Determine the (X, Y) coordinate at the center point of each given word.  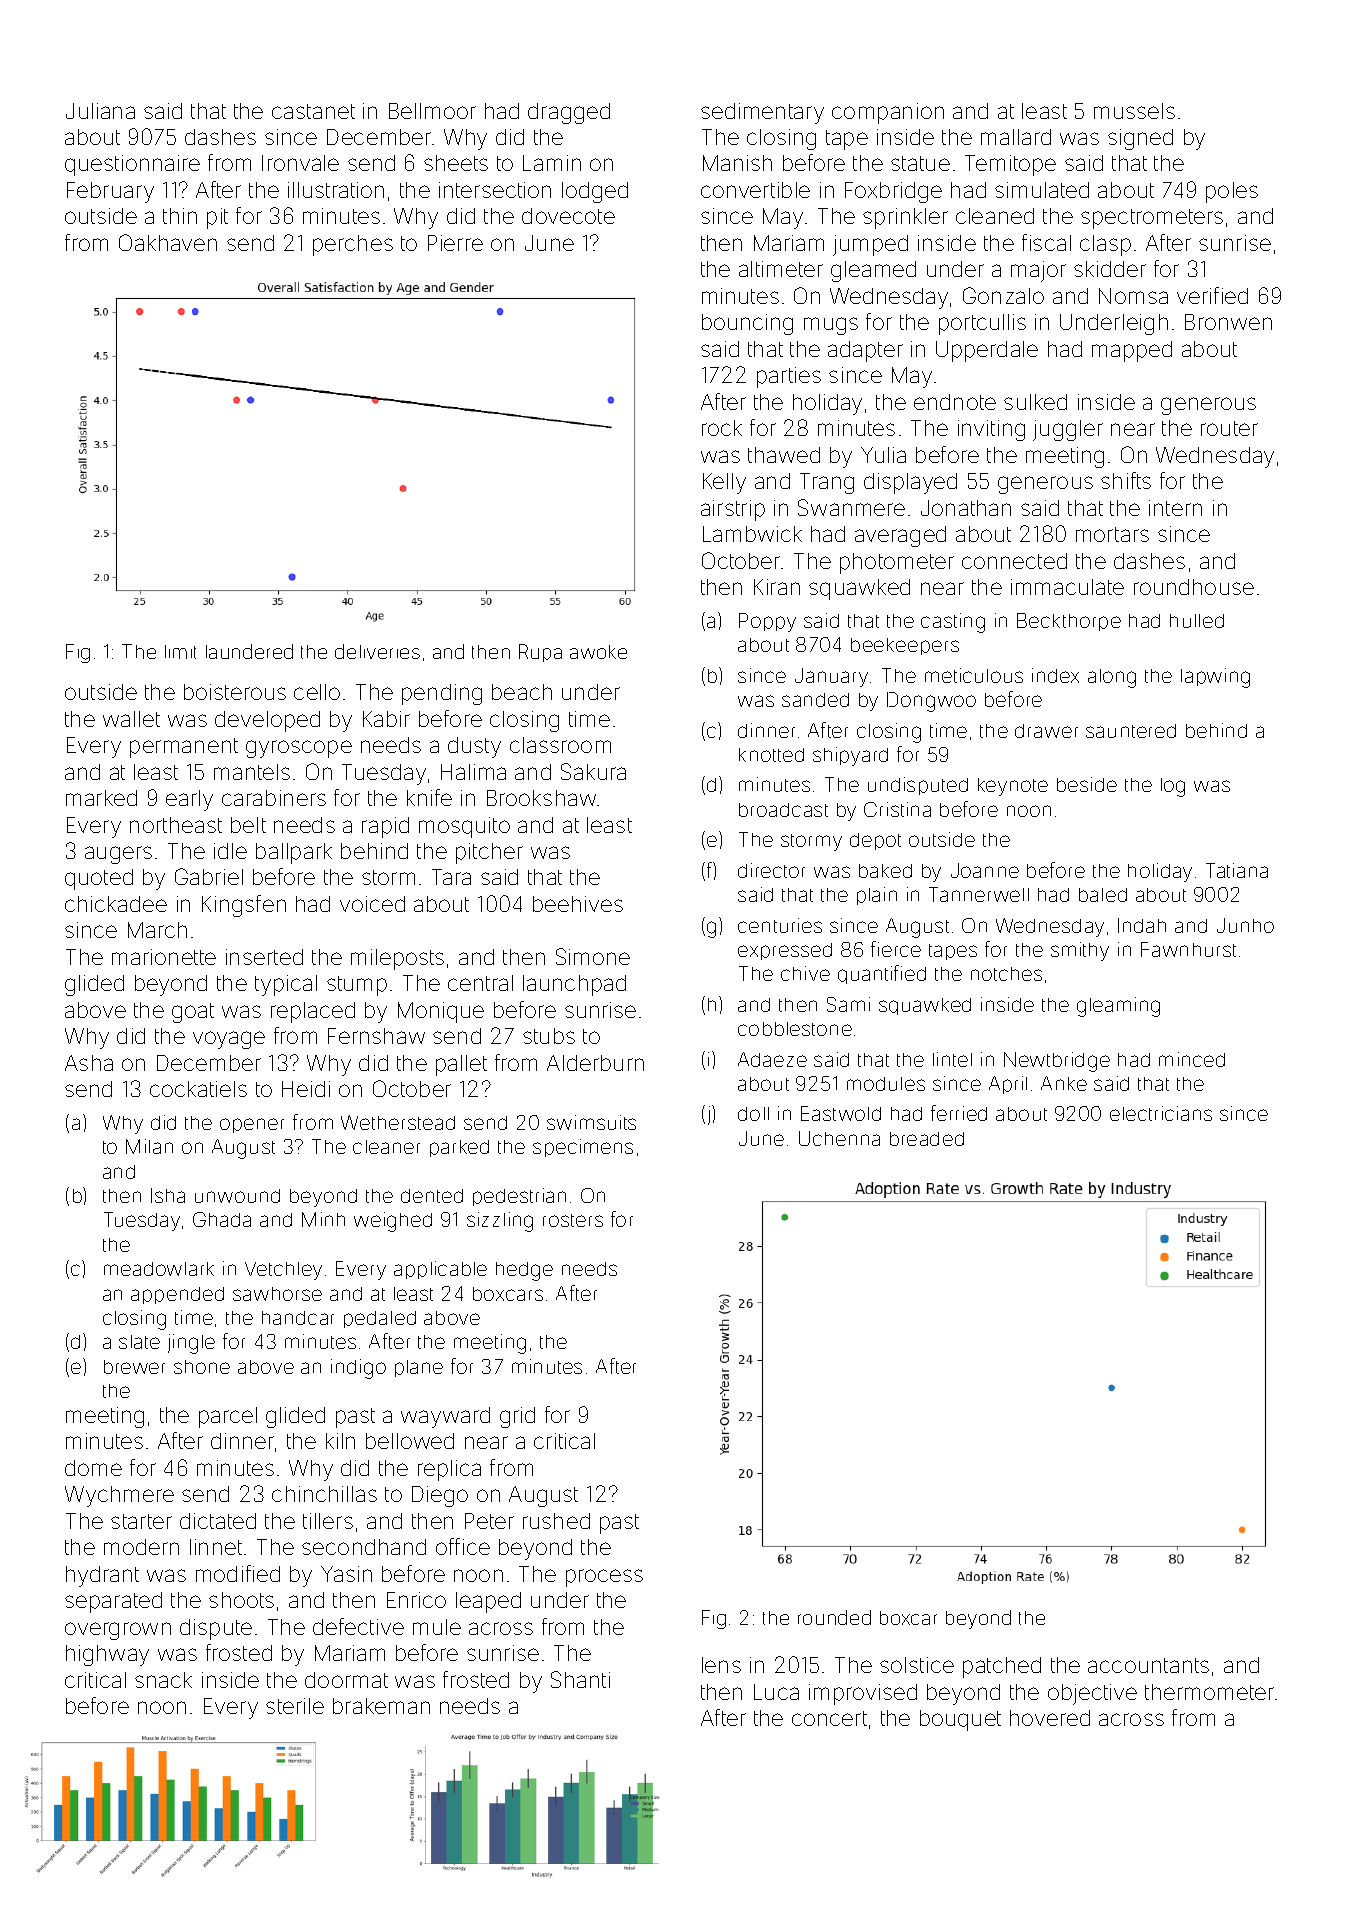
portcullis (982, 324)
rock (722, 428)
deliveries (377, 651)
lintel (952, 1059)
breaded (927, 1139)
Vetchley (283, 1271)
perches (353, 245)
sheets (456, 163)
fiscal (1046, 242)
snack (163, 1680)
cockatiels (198, 1089)
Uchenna (839, 1138)
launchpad (574, 985)
